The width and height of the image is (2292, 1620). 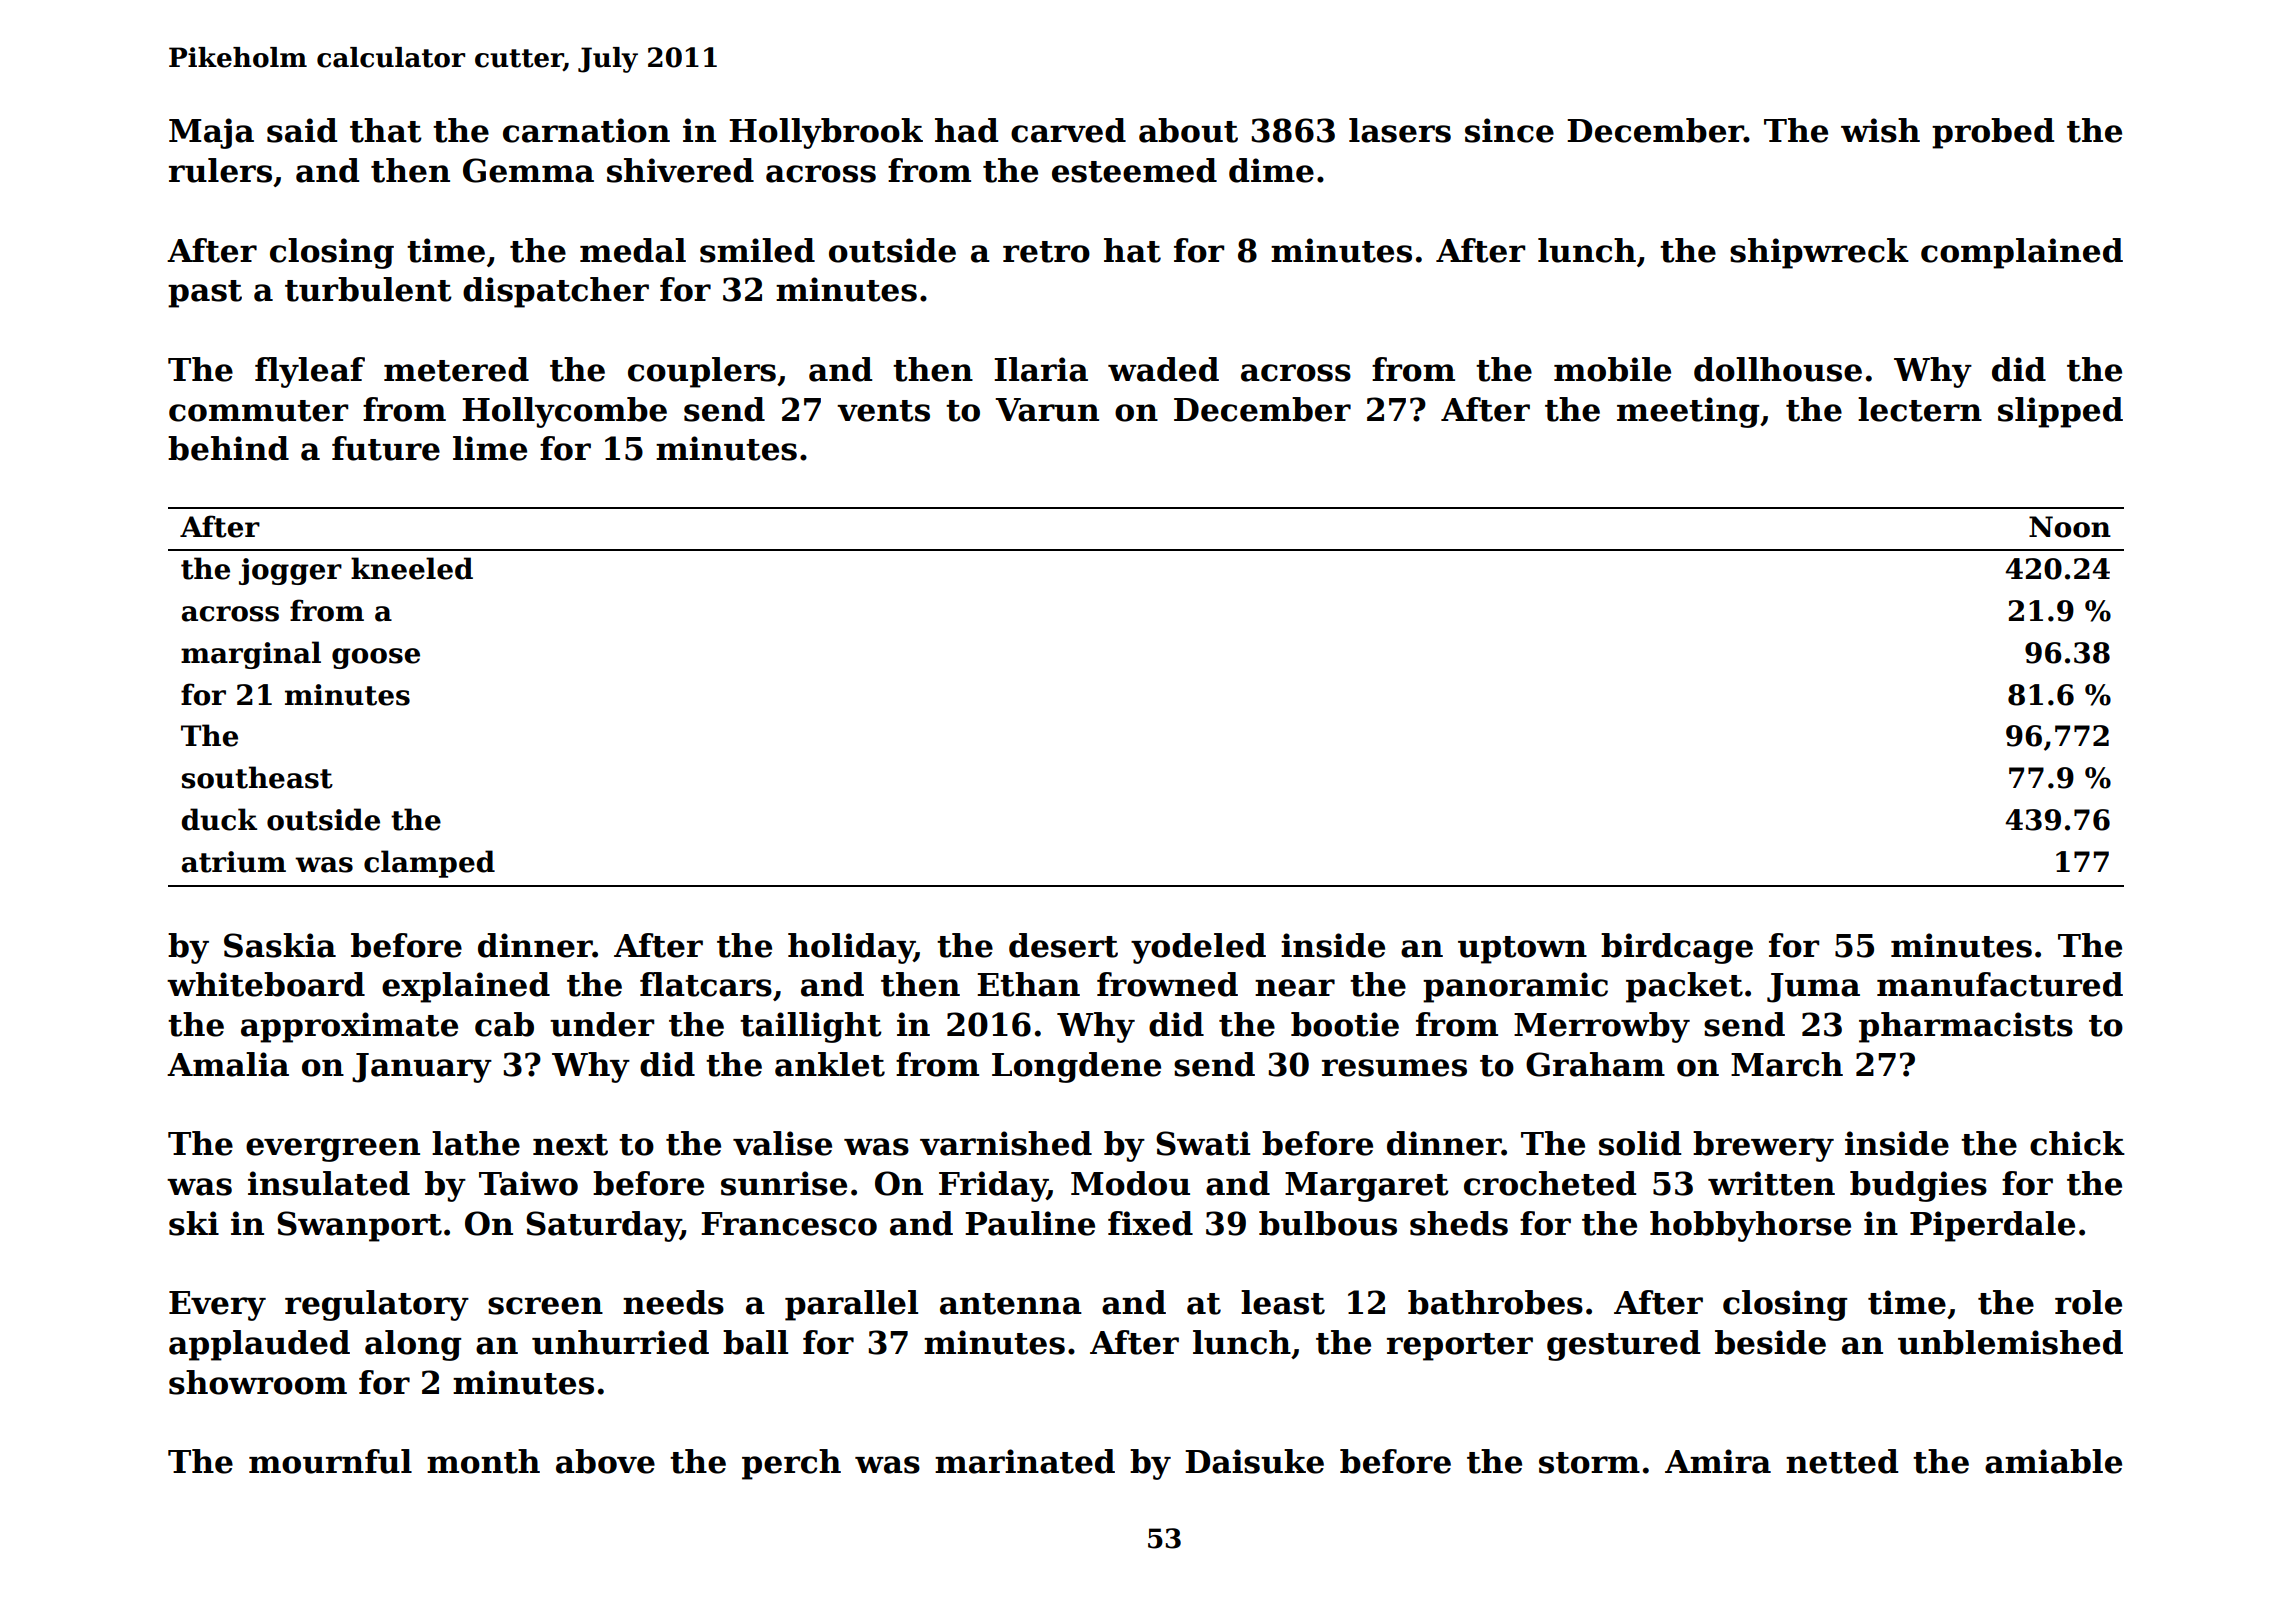 What do you see at coordinates (784, 1183) in the image?
I see `sunrise` at bounding box center [784, 1183].
